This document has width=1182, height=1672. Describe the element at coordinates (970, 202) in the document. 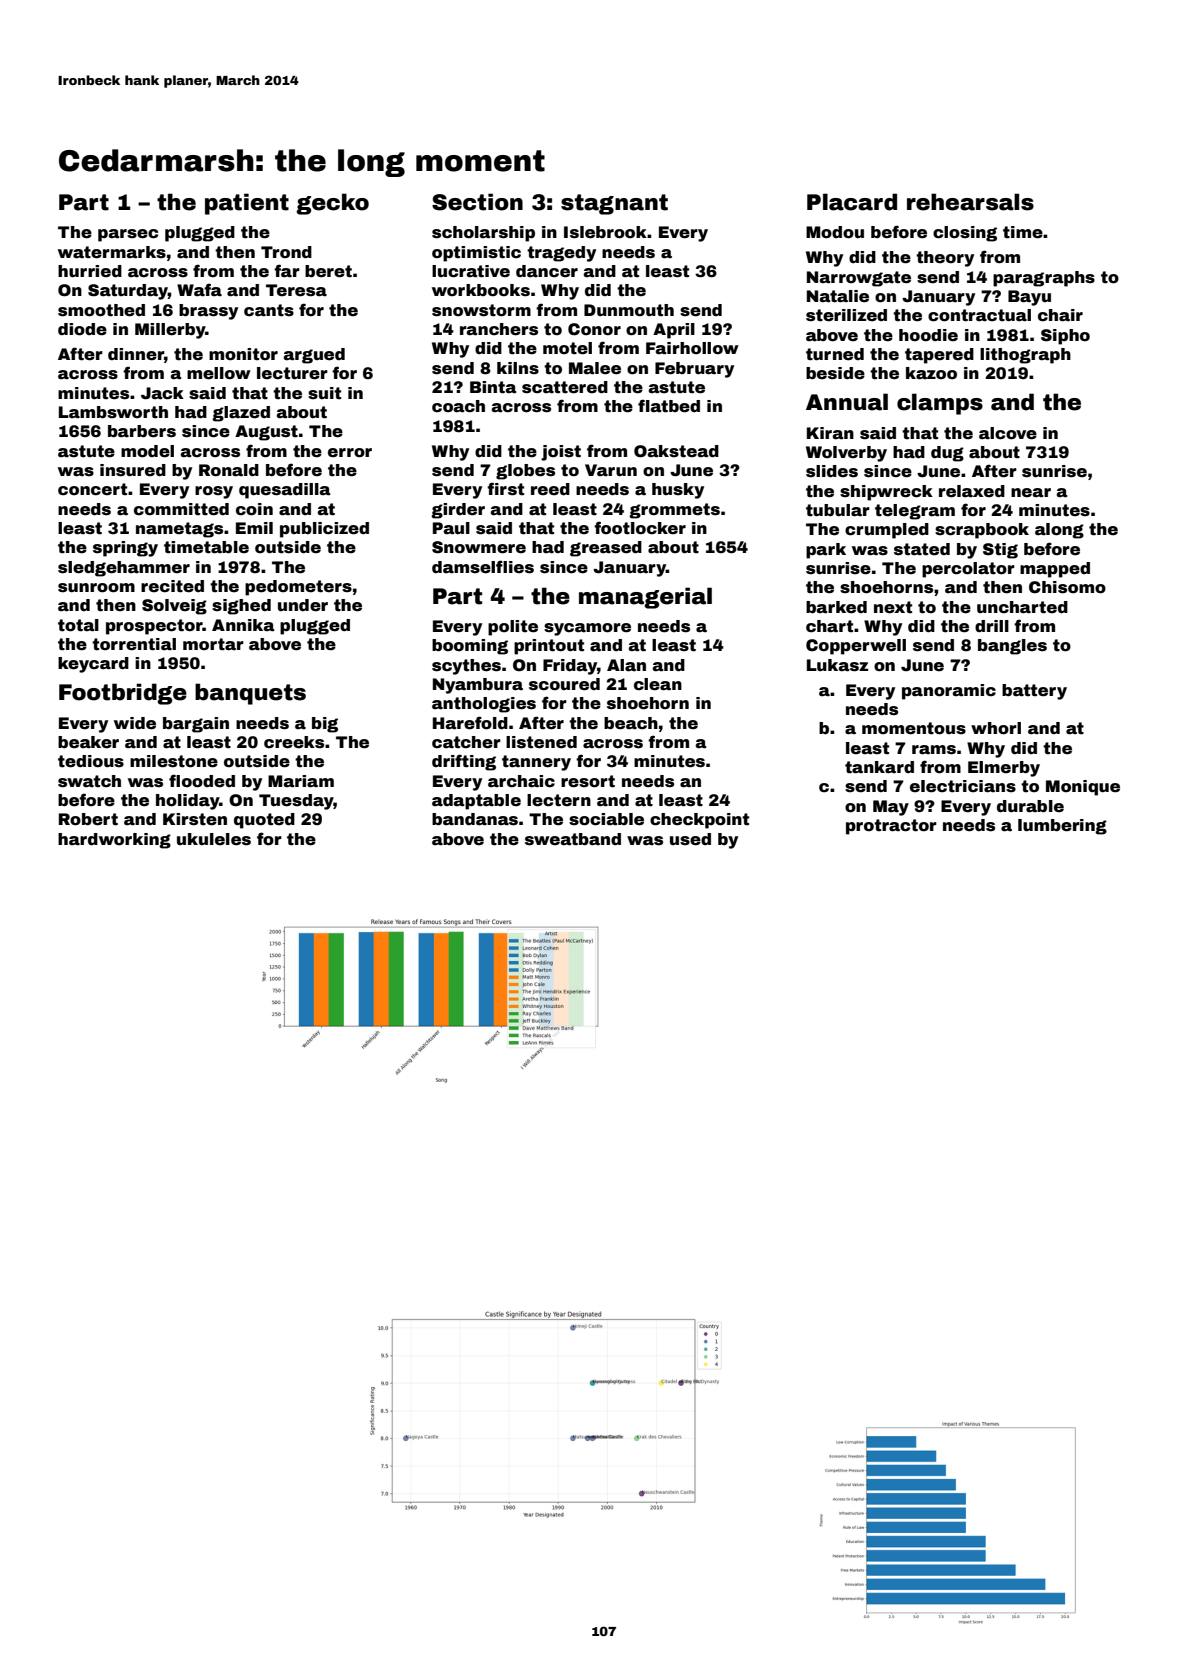

I see `rehearsals` at that location.
